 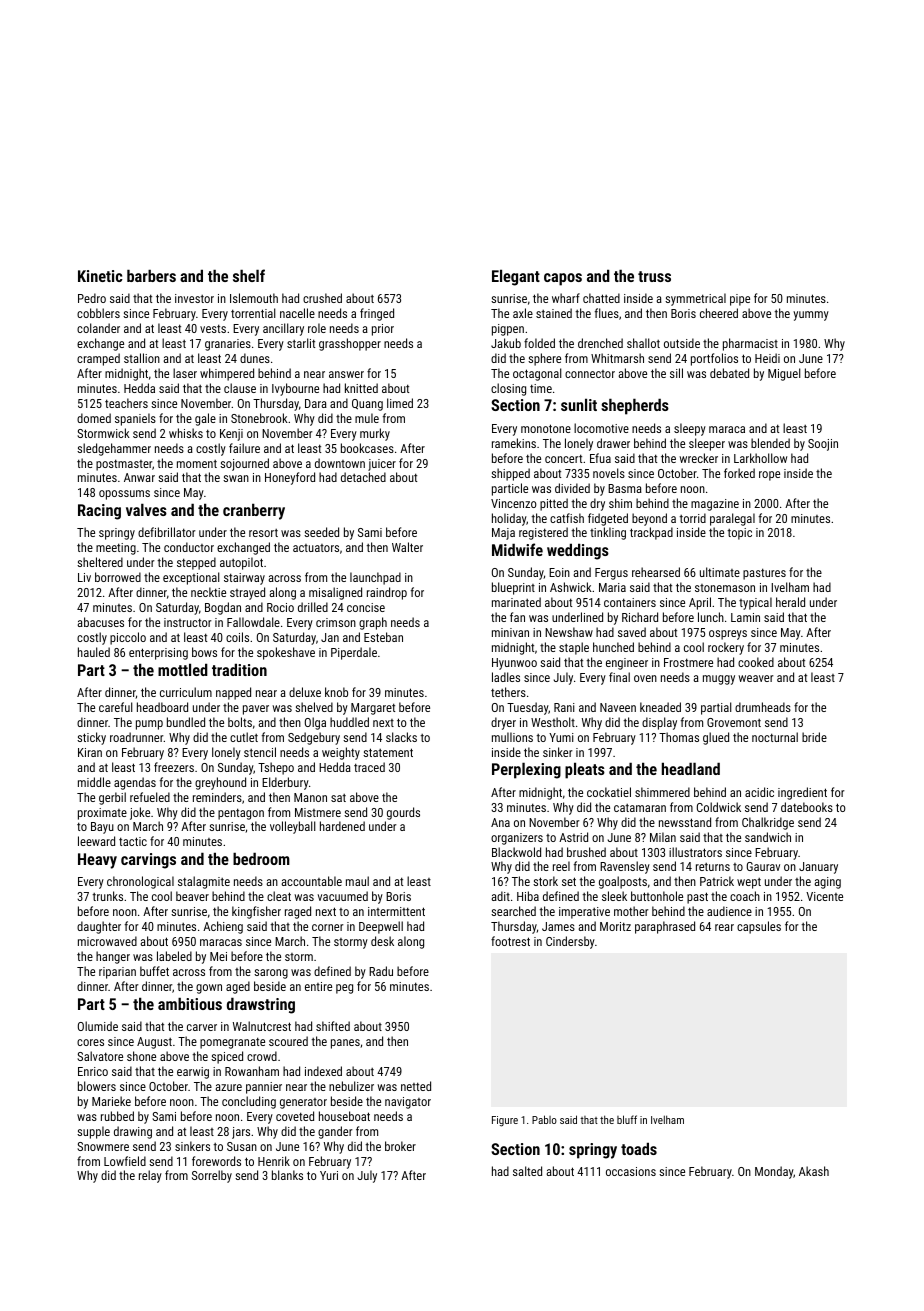 What do you see at coordinates (627, 1119) in the screenshot?
I see `bluff` at bounding box center [627, 1119].
